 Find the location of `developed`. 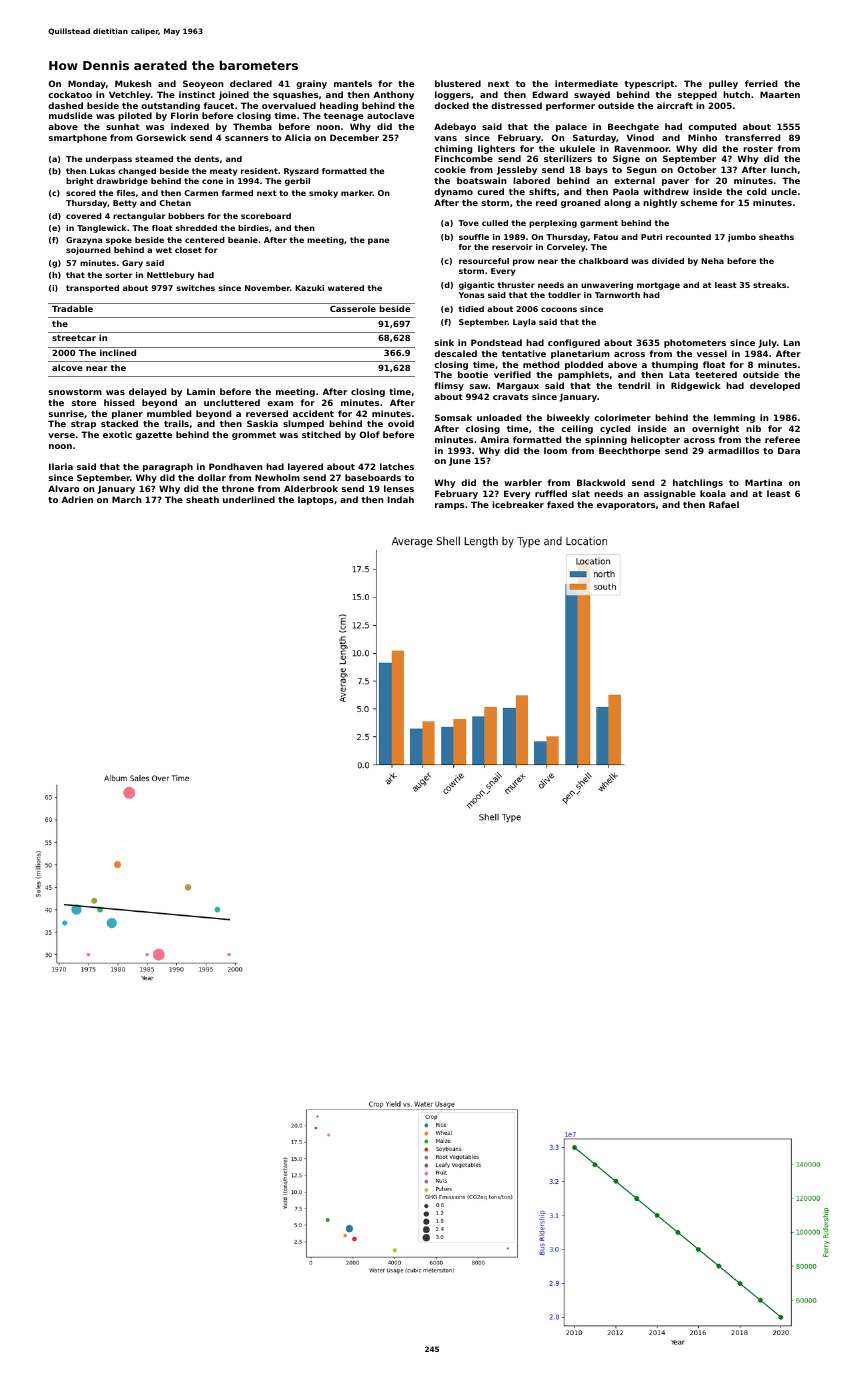

developed is located at coordinates (775, 386).
